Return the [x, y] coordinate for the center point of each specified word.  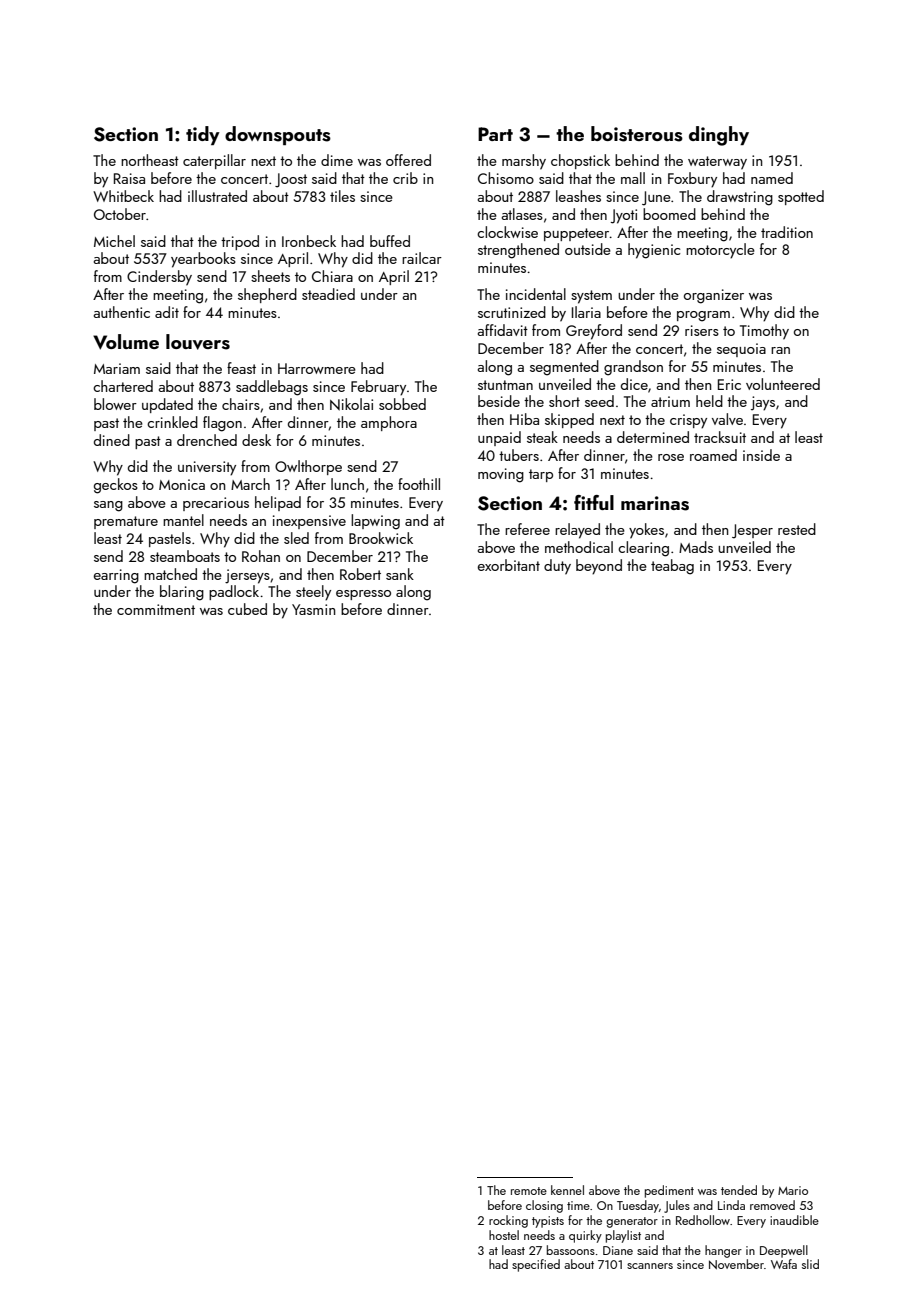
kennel [567, 1190]
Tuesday [638, 1206]
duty [557, 567]
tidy [203, 135]
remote [529, 1191]
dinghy [719, 136]
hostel [504, 1235]
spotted [801, 197]
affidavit [502, 330]
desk [256, 440]
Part [495, 134]
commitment [156, 609]
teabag [672, 567]
